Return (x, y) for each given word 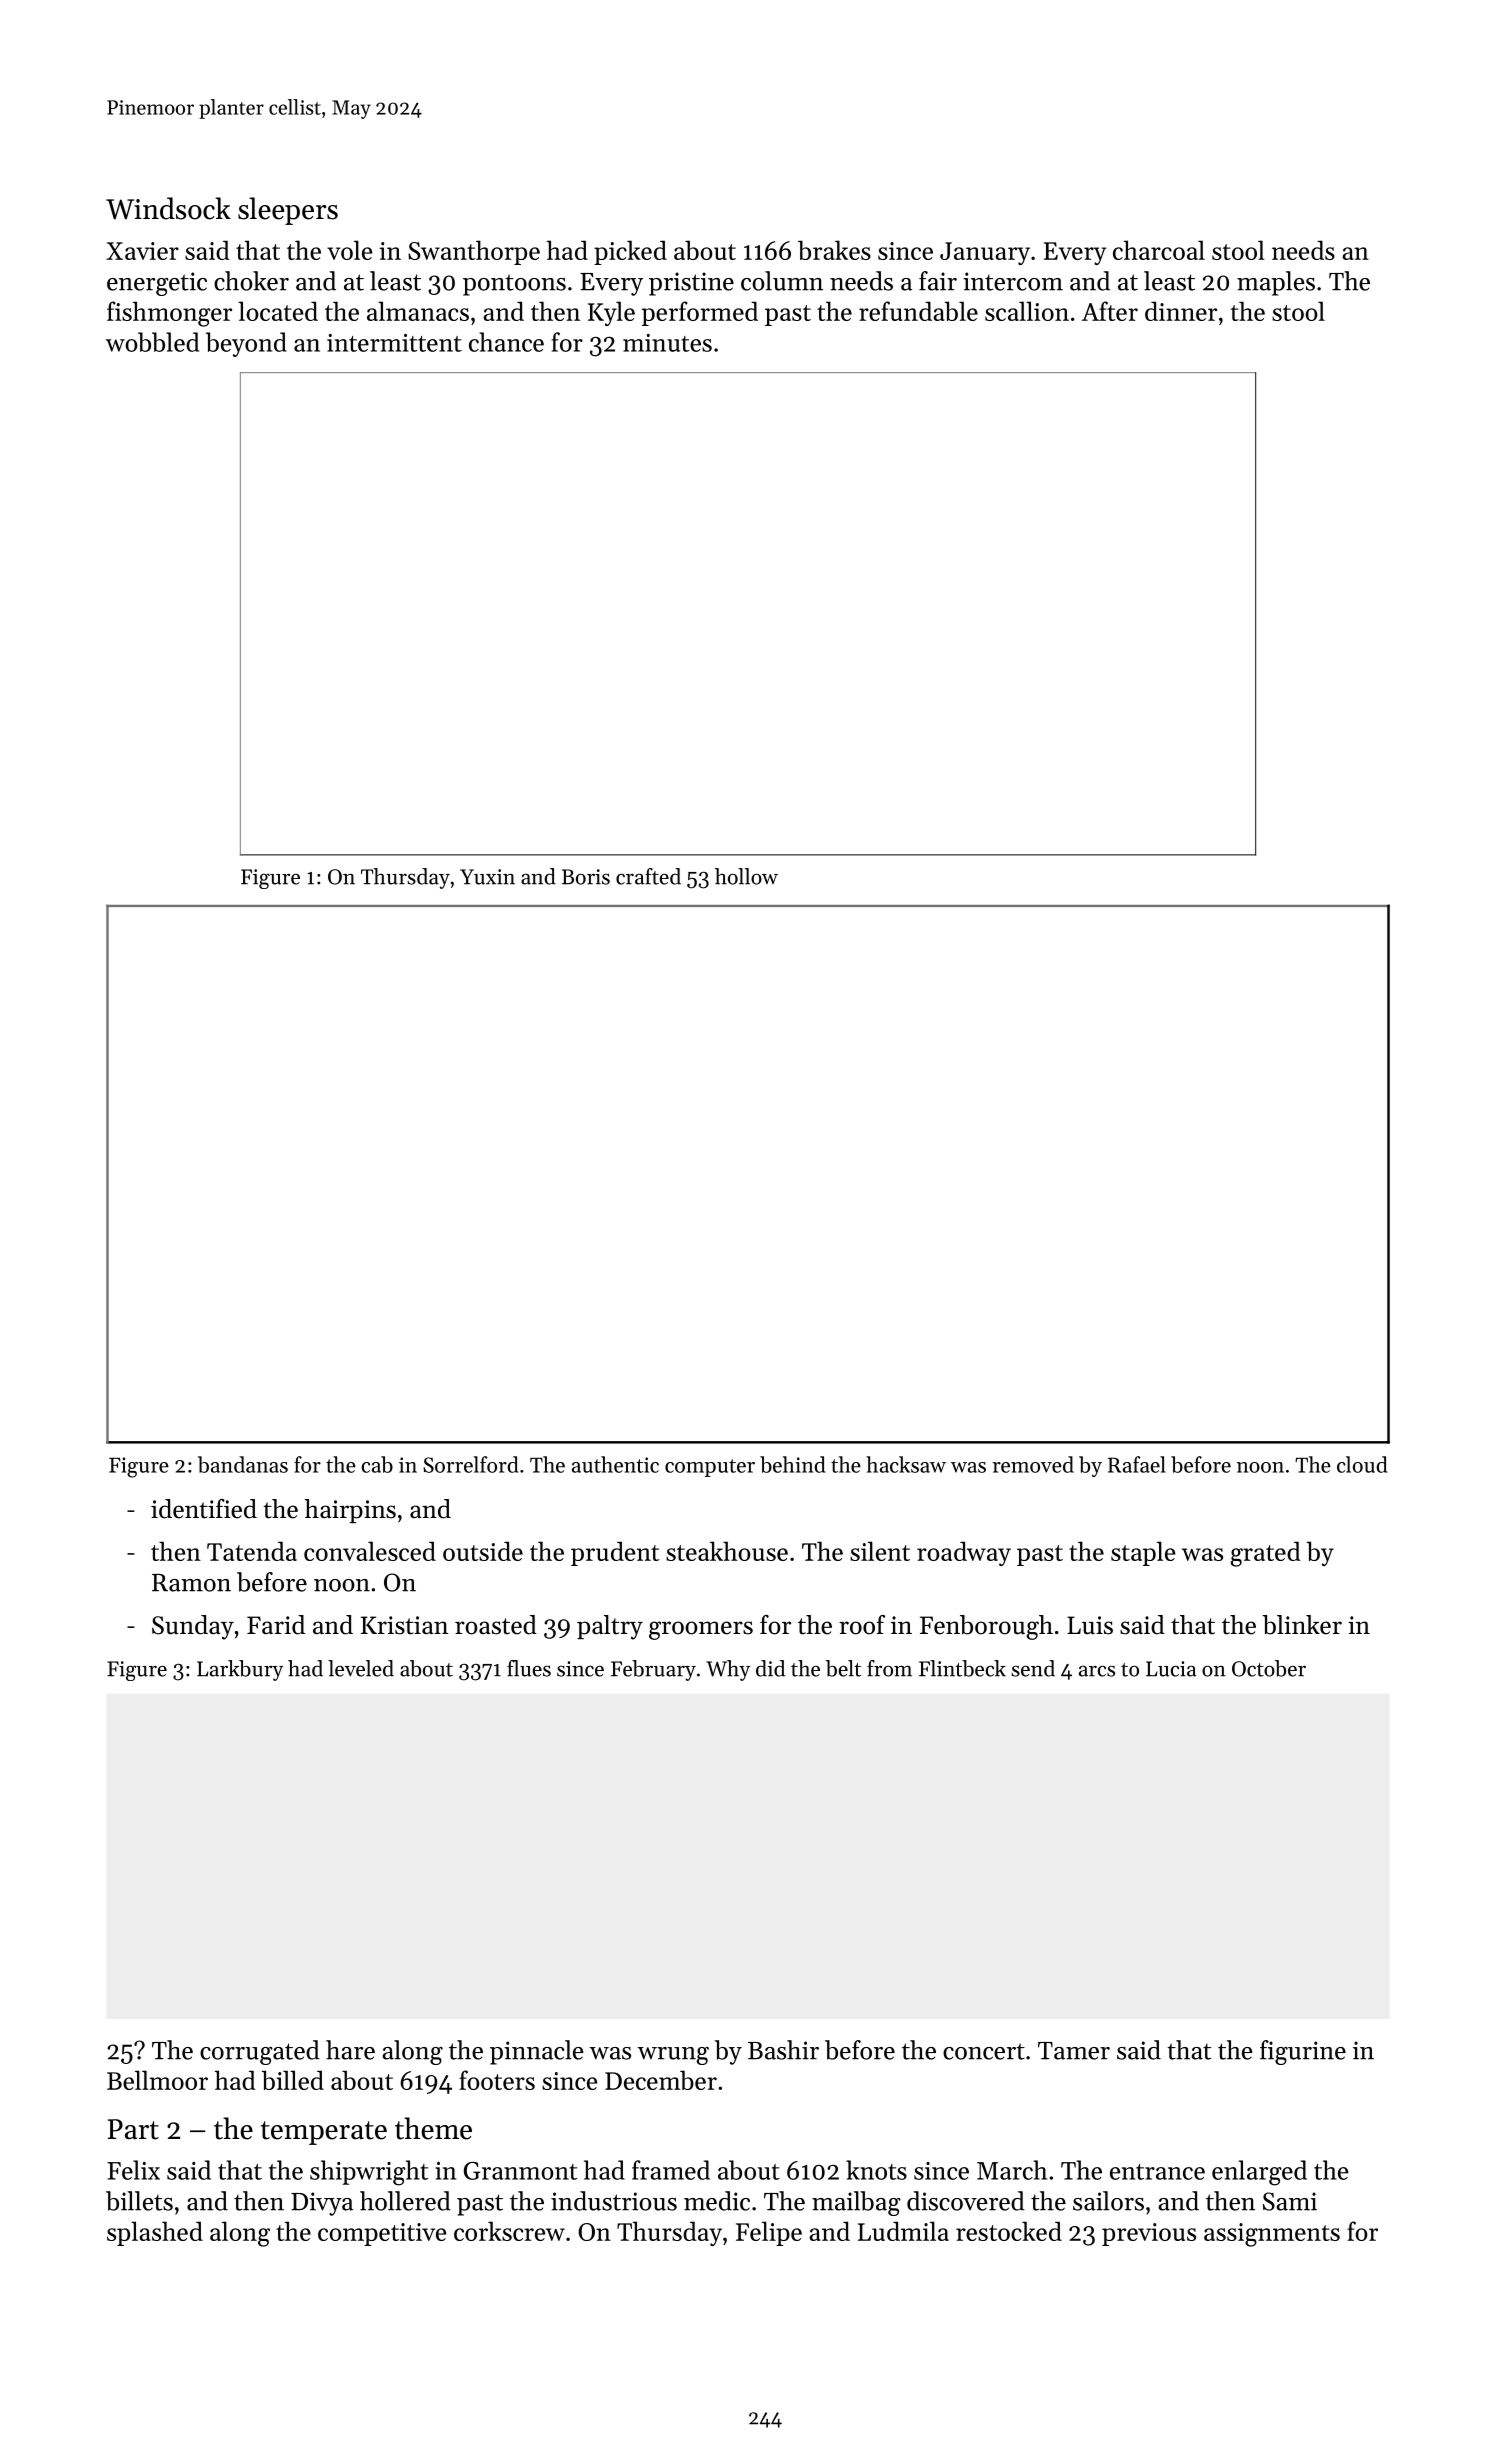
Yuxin (487, 877)
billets (139, 2201)
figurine (1303, 2052)
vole (349, 250)
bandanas (243, 1464)
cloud (1362, 1464)
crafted (648, 876)
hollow (746, 876)
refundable (918, 311)
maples (1276, 283)
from (889, 1668)
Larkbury (240, 1670)
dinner (1181, 311)
